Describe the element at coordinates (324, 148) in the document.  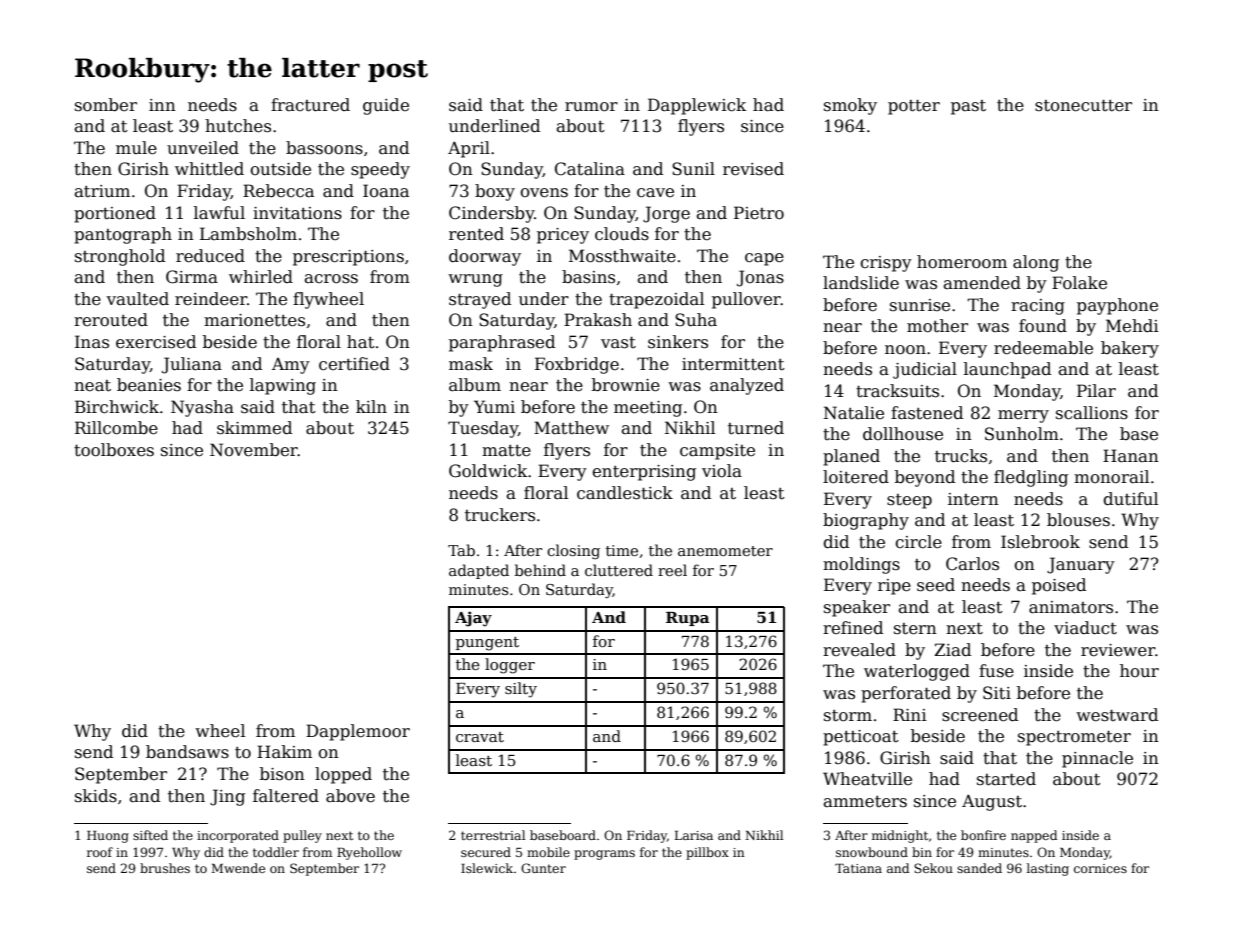
I see `bassoons` at that location.
